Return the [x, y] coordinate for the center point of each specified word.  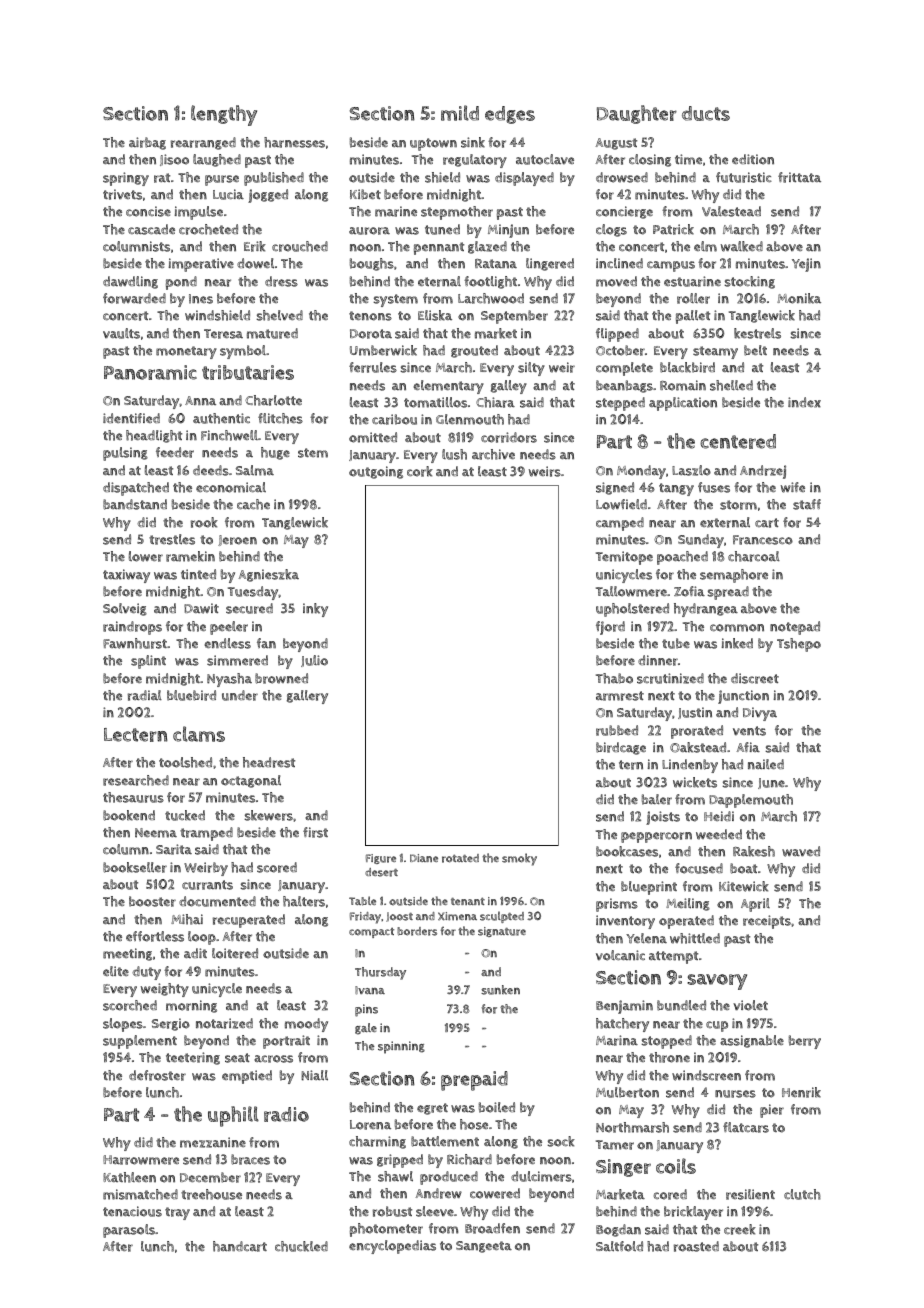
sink [473, 142]
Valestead [731, 211]
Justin [695, 713]
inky [315, 610]
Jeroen [237, 540]
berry [805, 1042]
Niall [314, 1075]
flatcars [746, 1127]
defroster [157, 1075]
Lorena [370, 1125]
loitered [235, 953]
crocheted [208, 229]
